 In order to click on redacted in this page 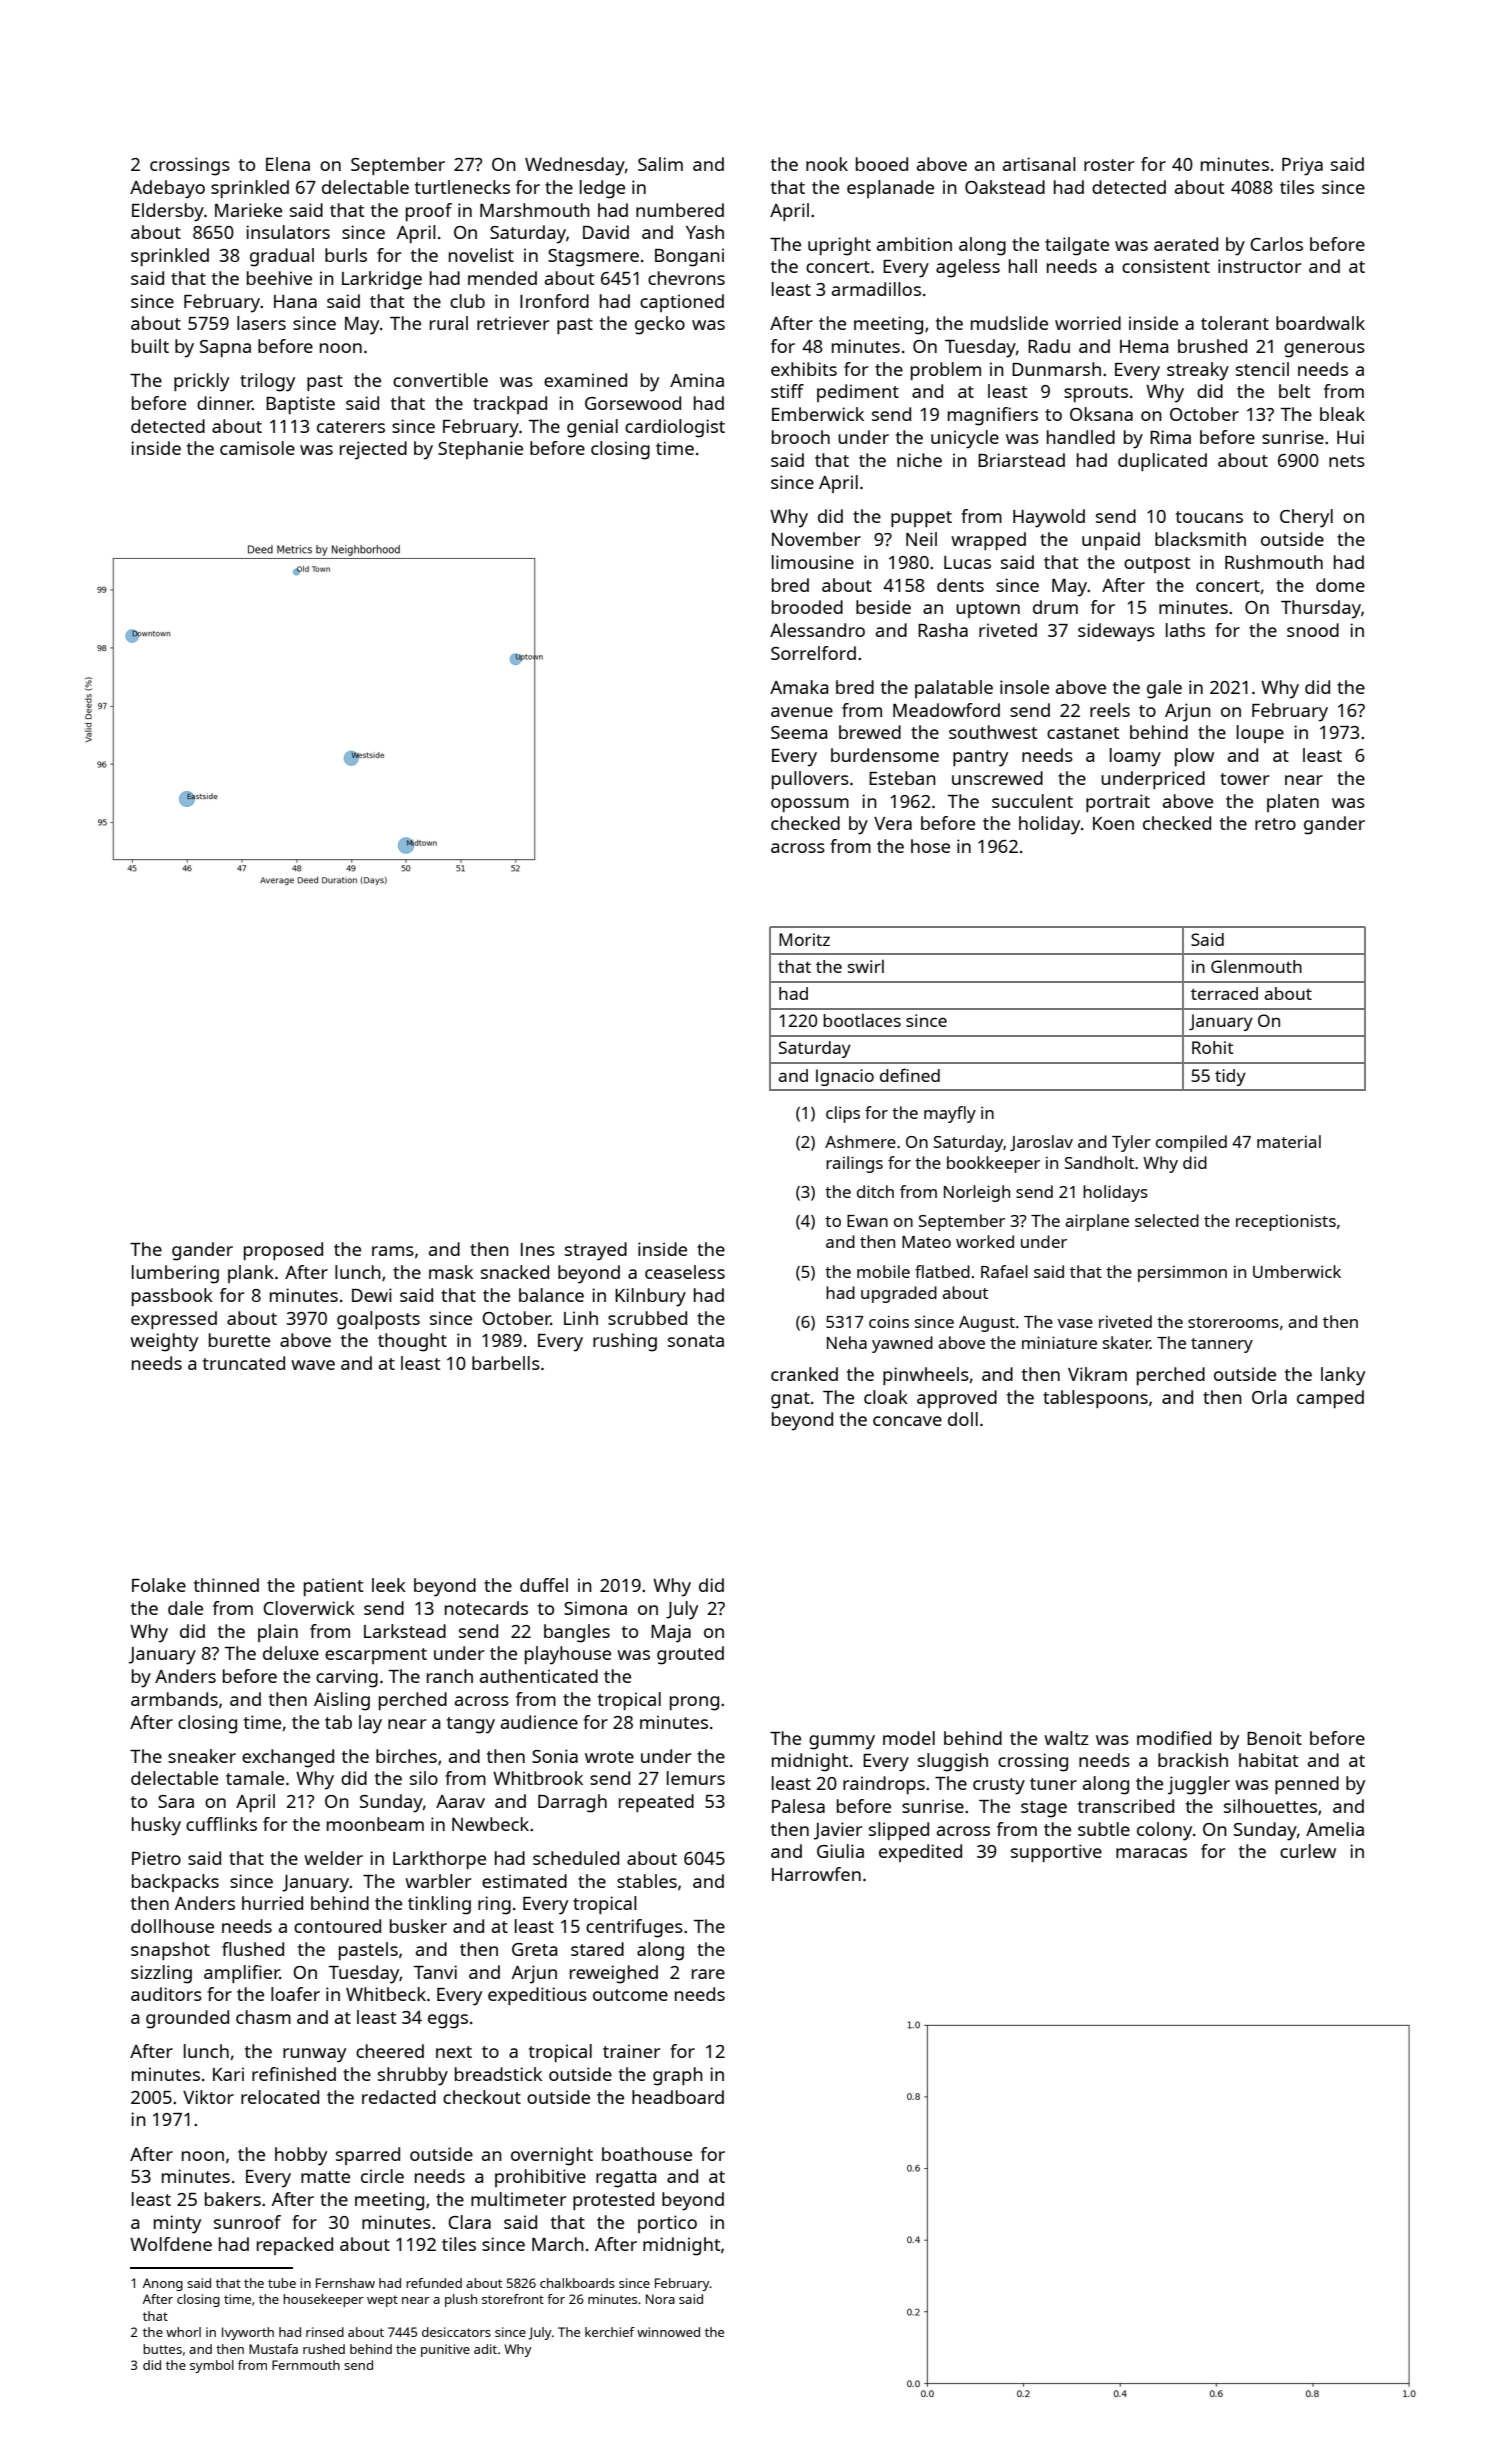, I will do `click(399, 2097)`.
